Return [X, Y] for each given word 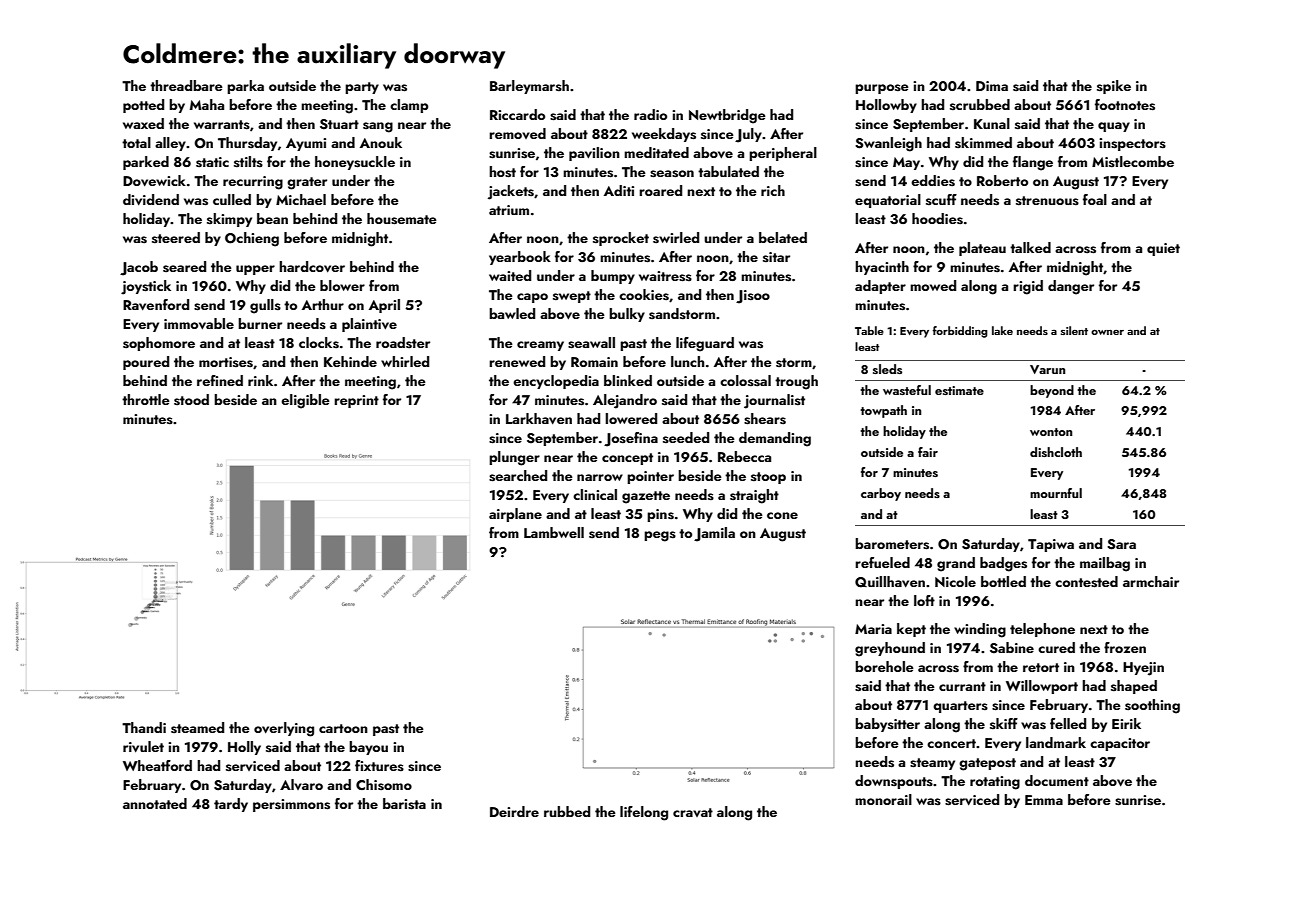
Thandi [144, 727]
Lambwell [554, 532]
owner [1107, 332]
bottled [1003, 581]
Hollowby [886, 106]
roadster [403, 343]
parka [245, 87]
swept [572, 297]
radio [650, 114]
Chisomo [384, 785]
